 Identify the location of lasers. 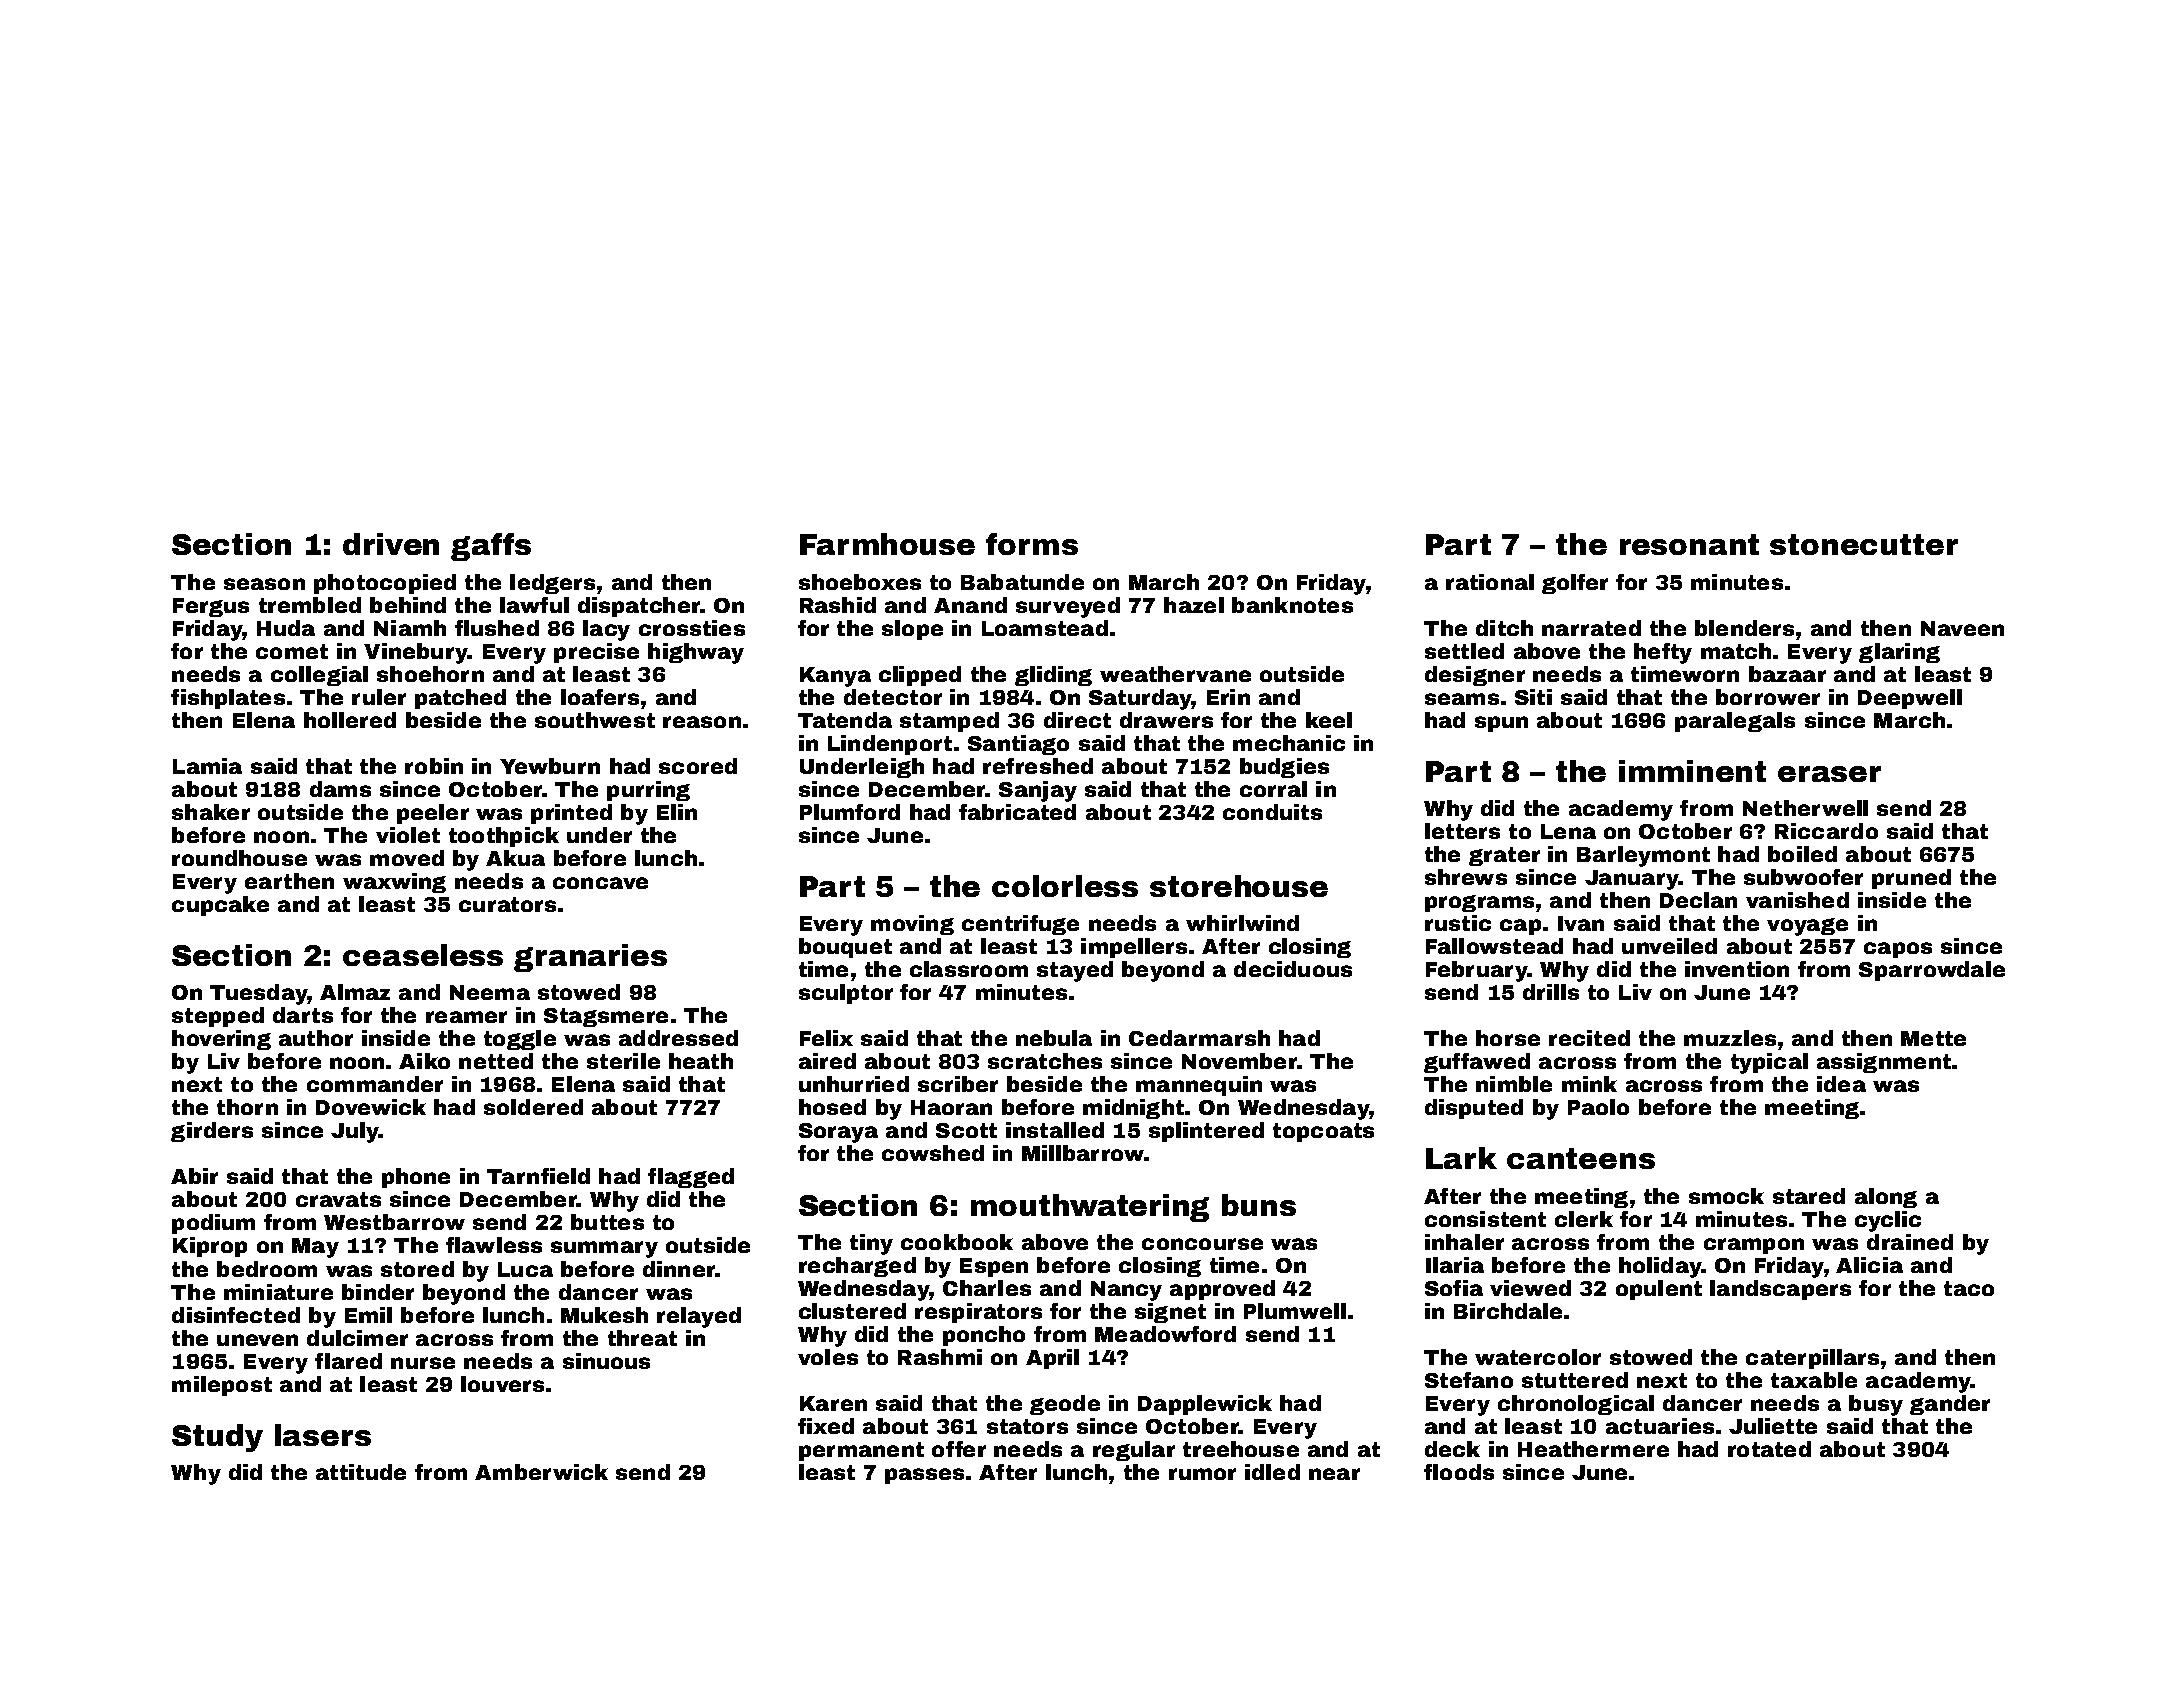
(323, 1435).
